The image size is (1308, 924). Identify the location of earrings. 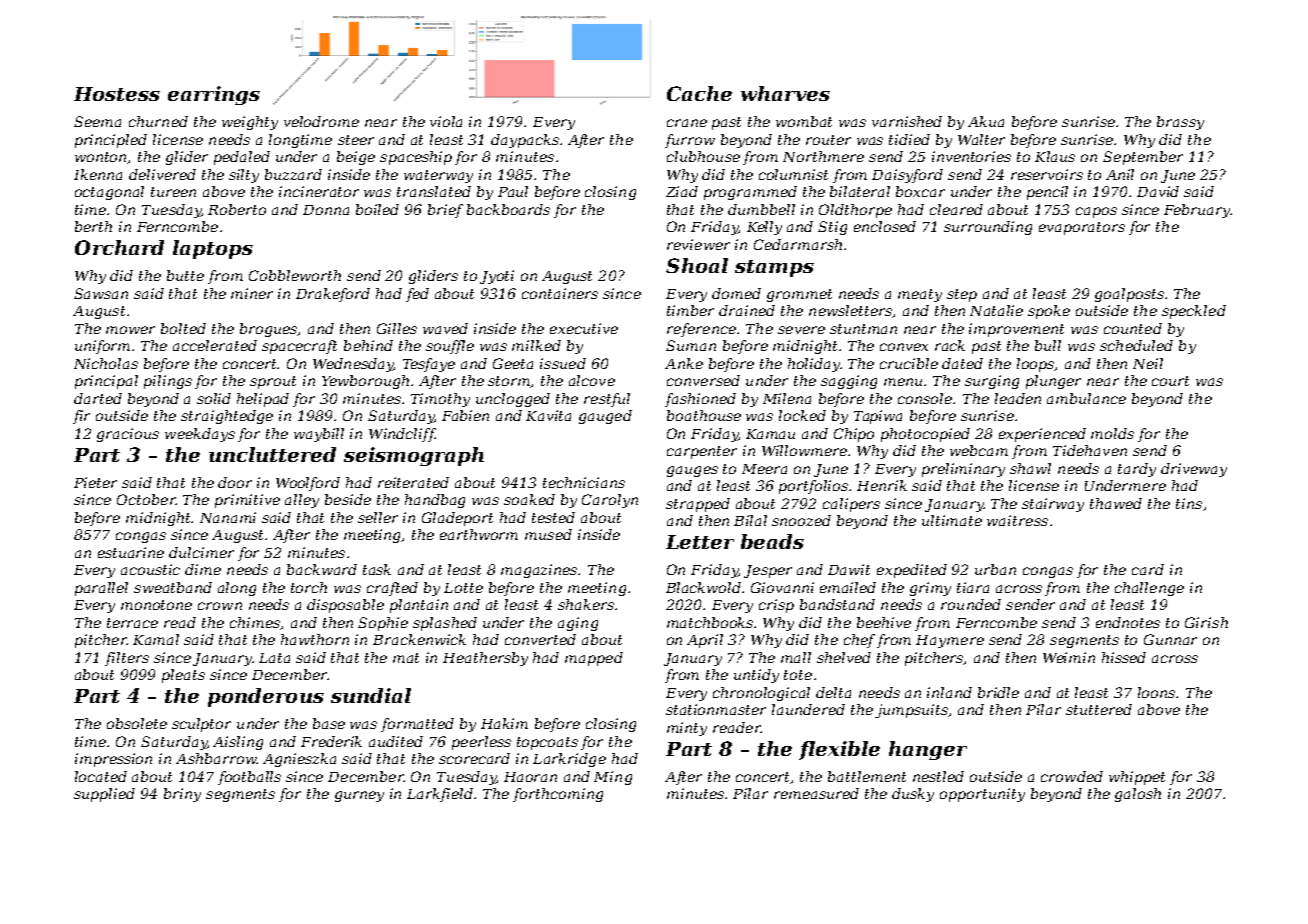
(214, 95).
